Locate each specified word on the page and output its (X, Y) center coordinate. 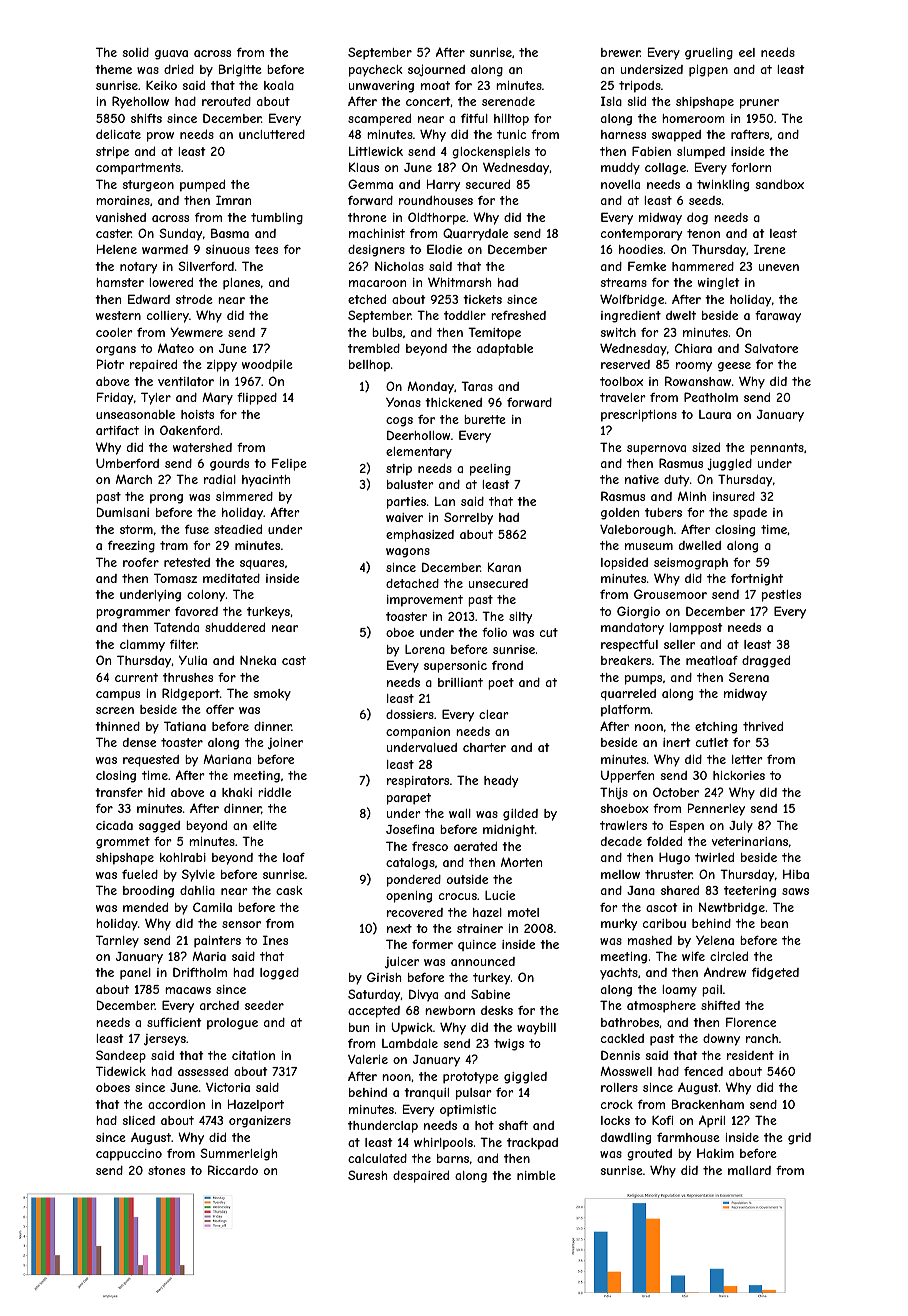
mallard (749, 1170)
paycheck (376, 71)
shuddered (235, 627)
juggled (730, 464)
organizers (260, 1122)
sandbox (779, 184)
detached (412, 583)
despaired (421, 1176)
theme (113, 69)
